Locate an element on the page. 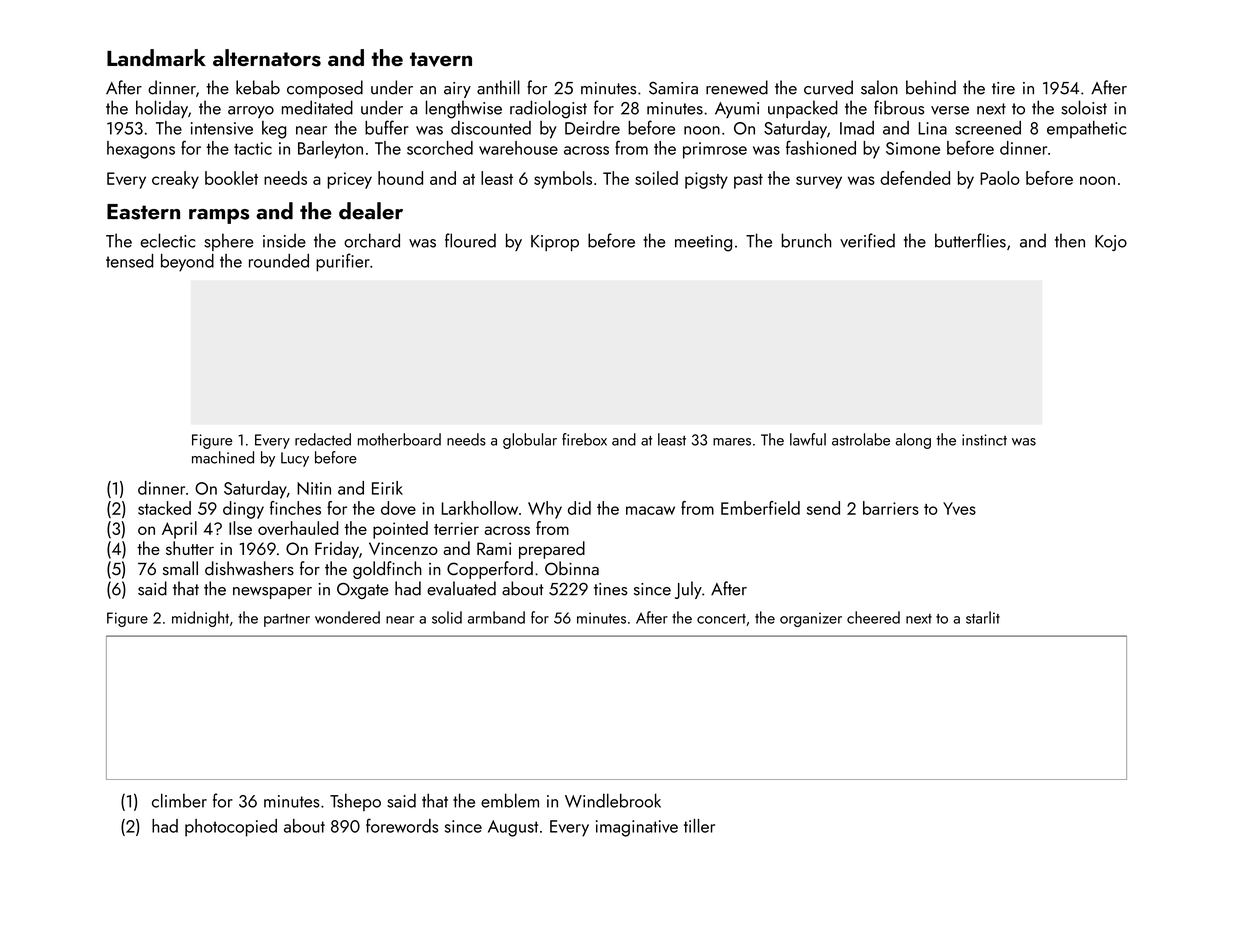 This document has height=952, width=1233. empathetic is located at coordinates (1086, 129).
